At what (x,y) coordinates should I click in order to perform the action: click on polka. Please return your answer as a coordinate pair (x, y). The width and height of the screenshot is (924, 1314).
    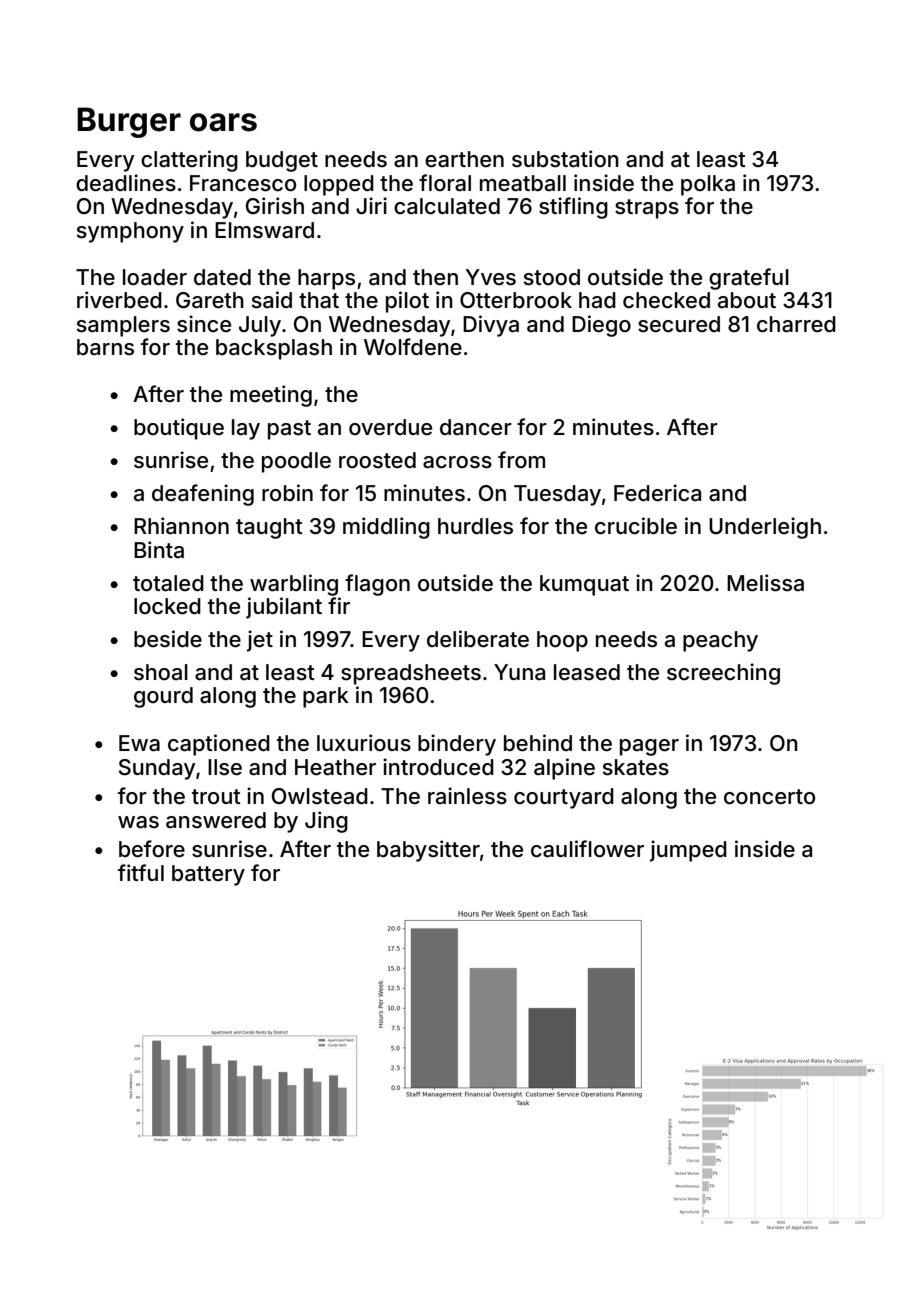
    Looking at the image, I should click on (708, 185).
